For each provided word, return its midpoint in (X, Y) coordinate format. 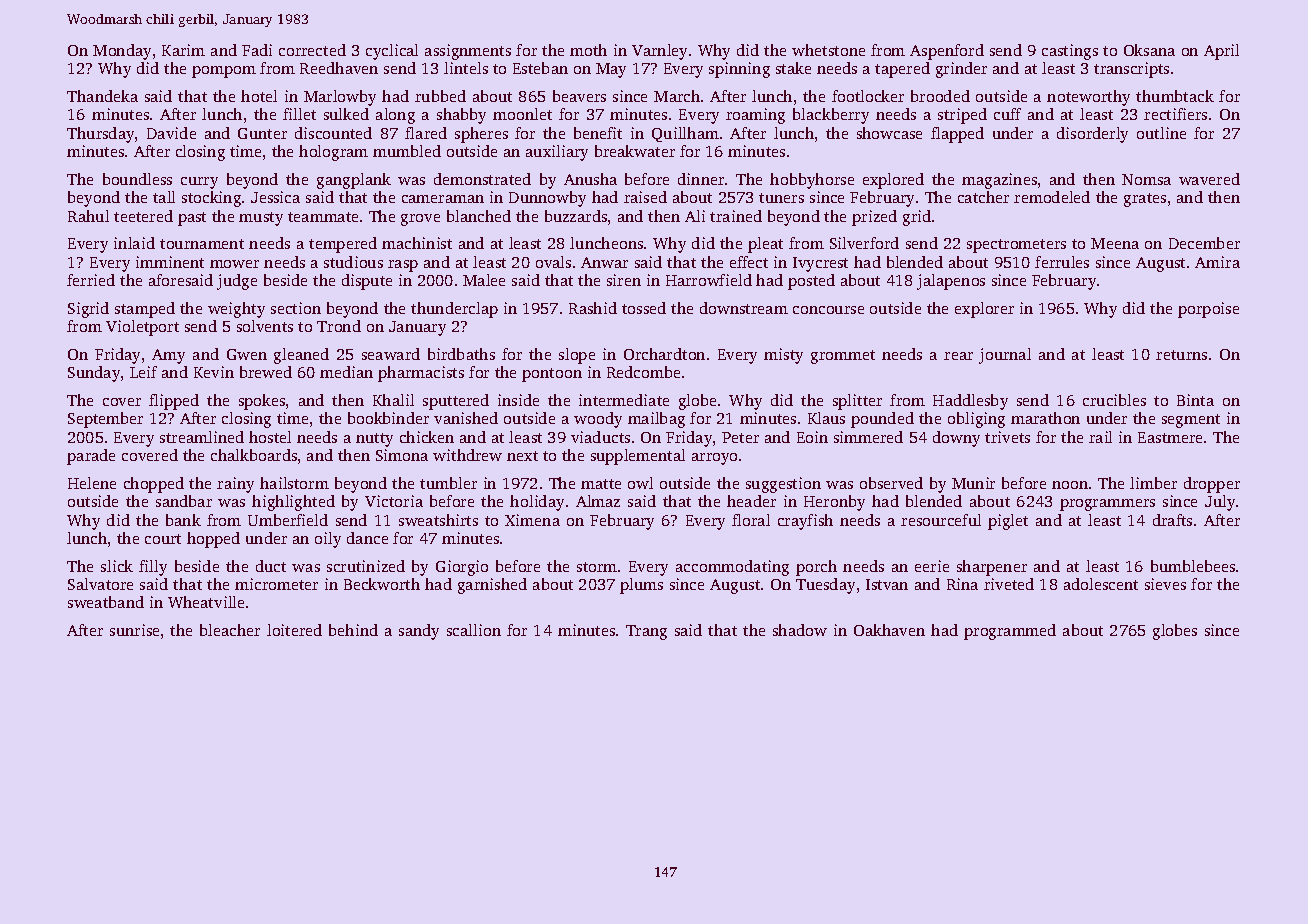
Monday (122, 52)
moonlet (522, 114)
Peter (740, 437)
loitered (294, 630)
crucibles (1114, 400)
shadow (800, 630)
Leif (143, 372)
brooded (940, 96)
